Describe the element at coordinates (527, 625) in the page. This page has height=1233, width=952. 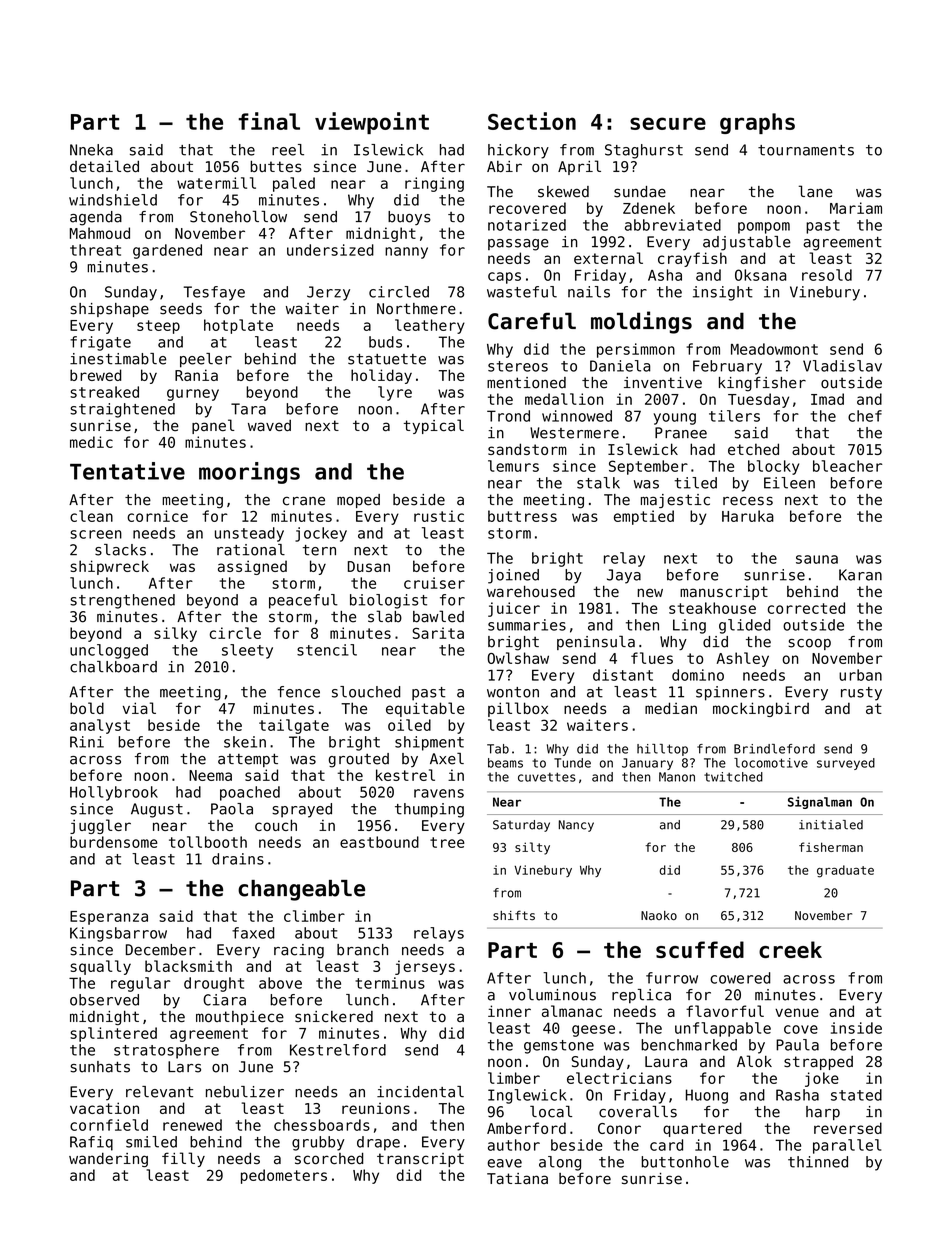
I see `summaries` at that location.
